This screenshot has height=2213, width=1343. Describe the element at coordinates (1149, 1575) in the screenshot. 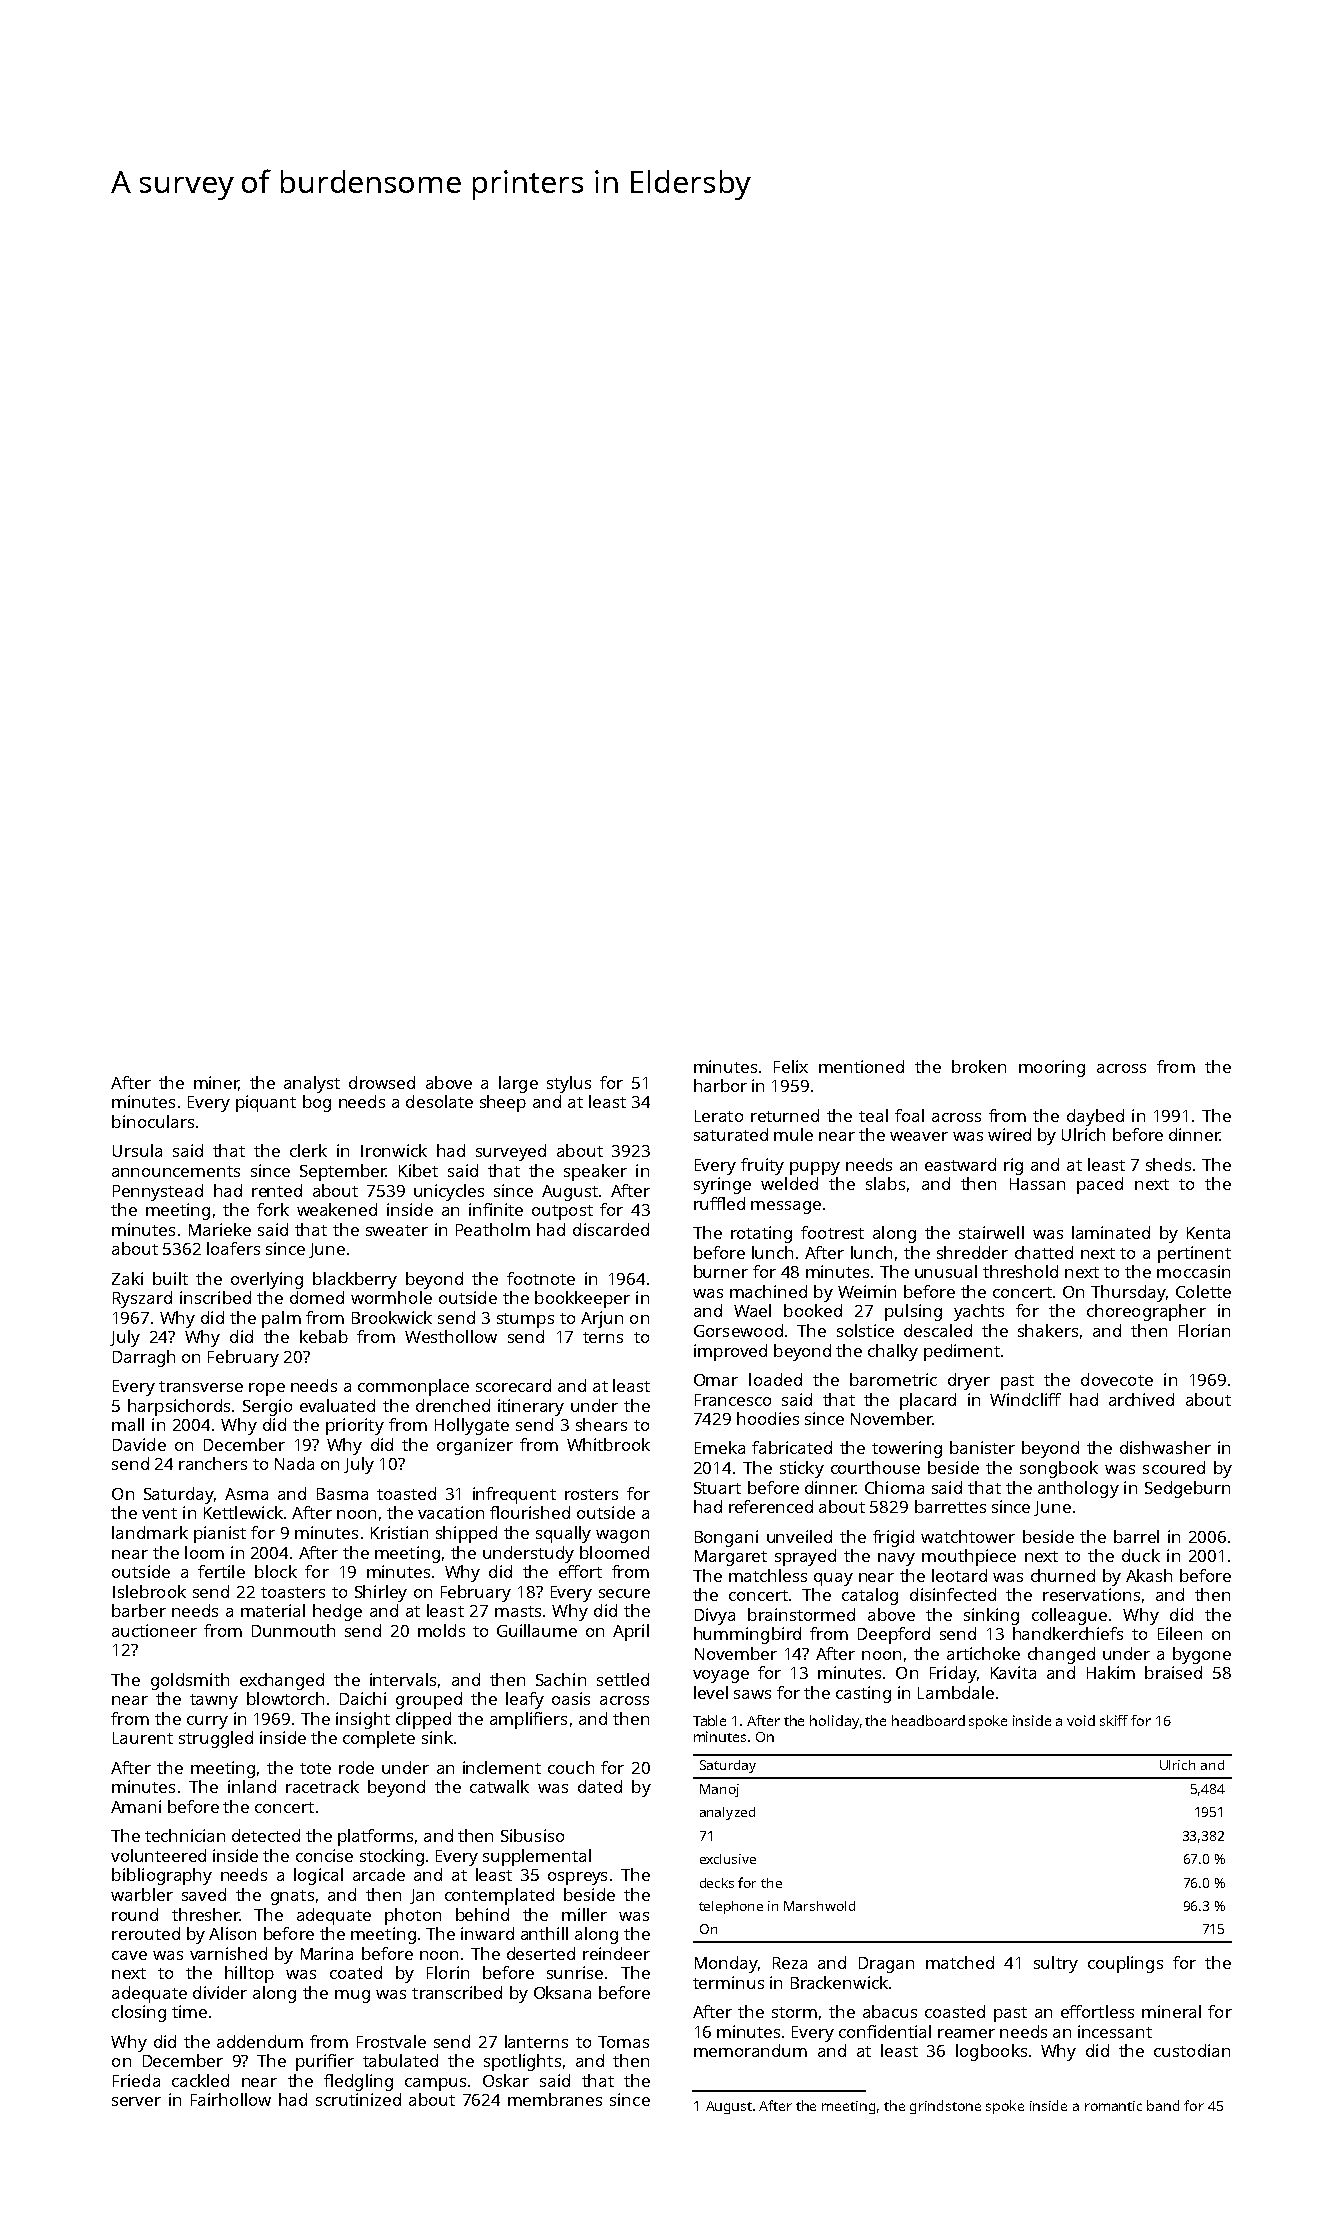

I see `Akash` at that location.
